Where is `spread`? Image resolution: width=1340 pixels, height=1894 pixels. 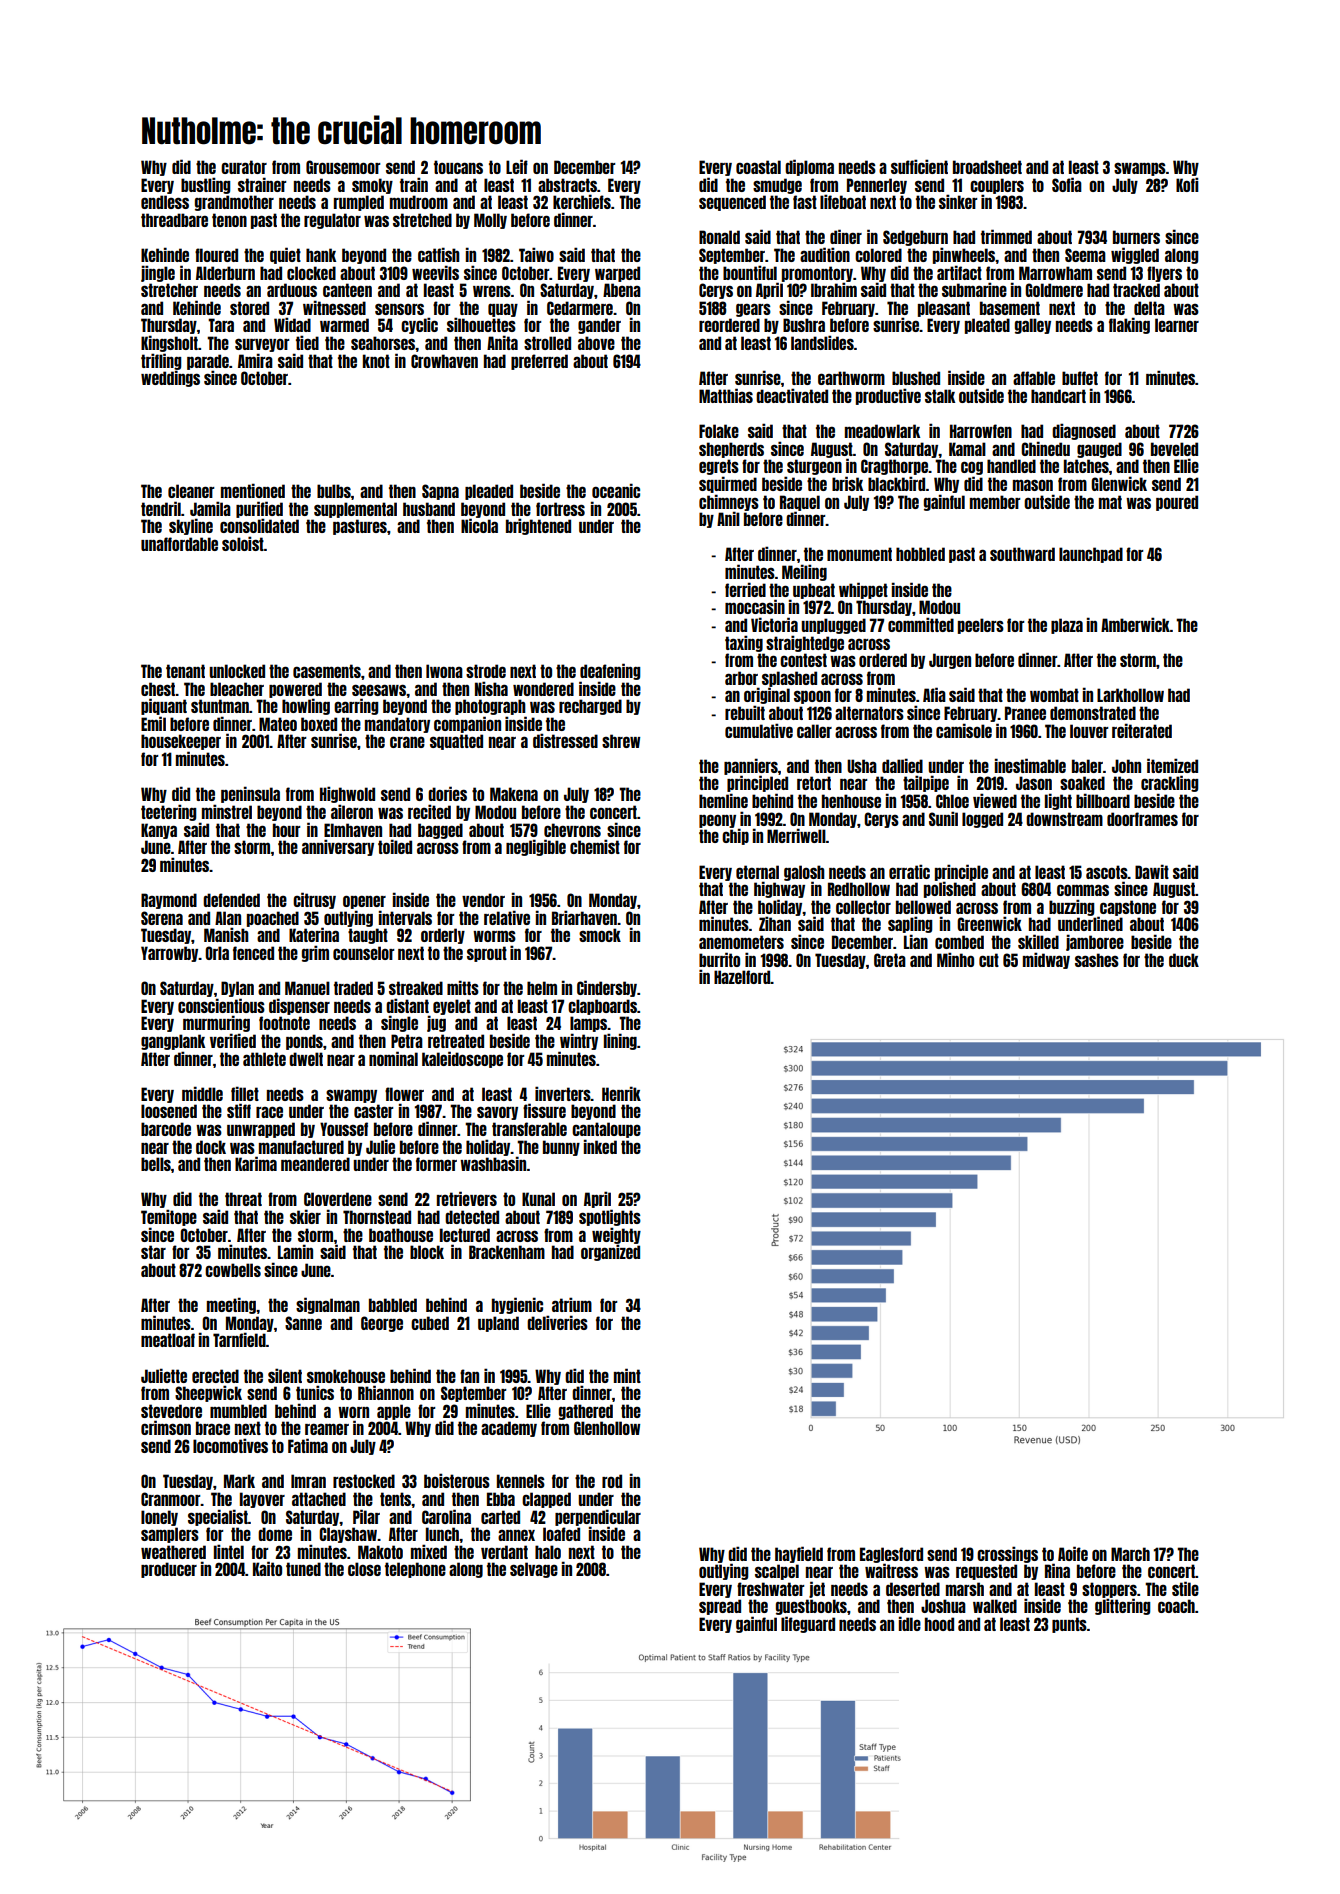
spread is located at coordinates (720, 1607).
